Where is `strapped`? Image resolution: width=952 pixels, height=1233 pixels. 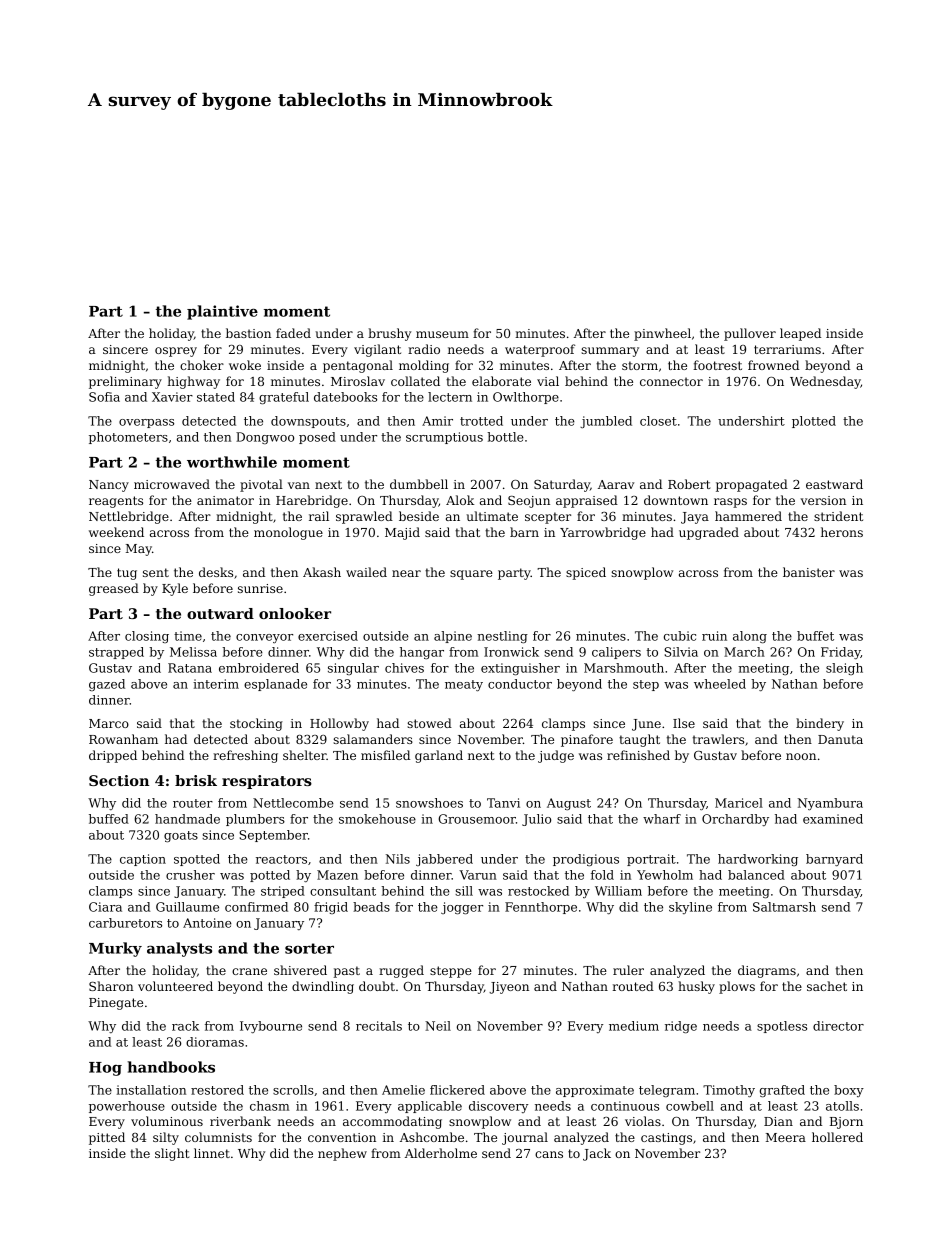 strapped is located at coordinates (116, 653).
